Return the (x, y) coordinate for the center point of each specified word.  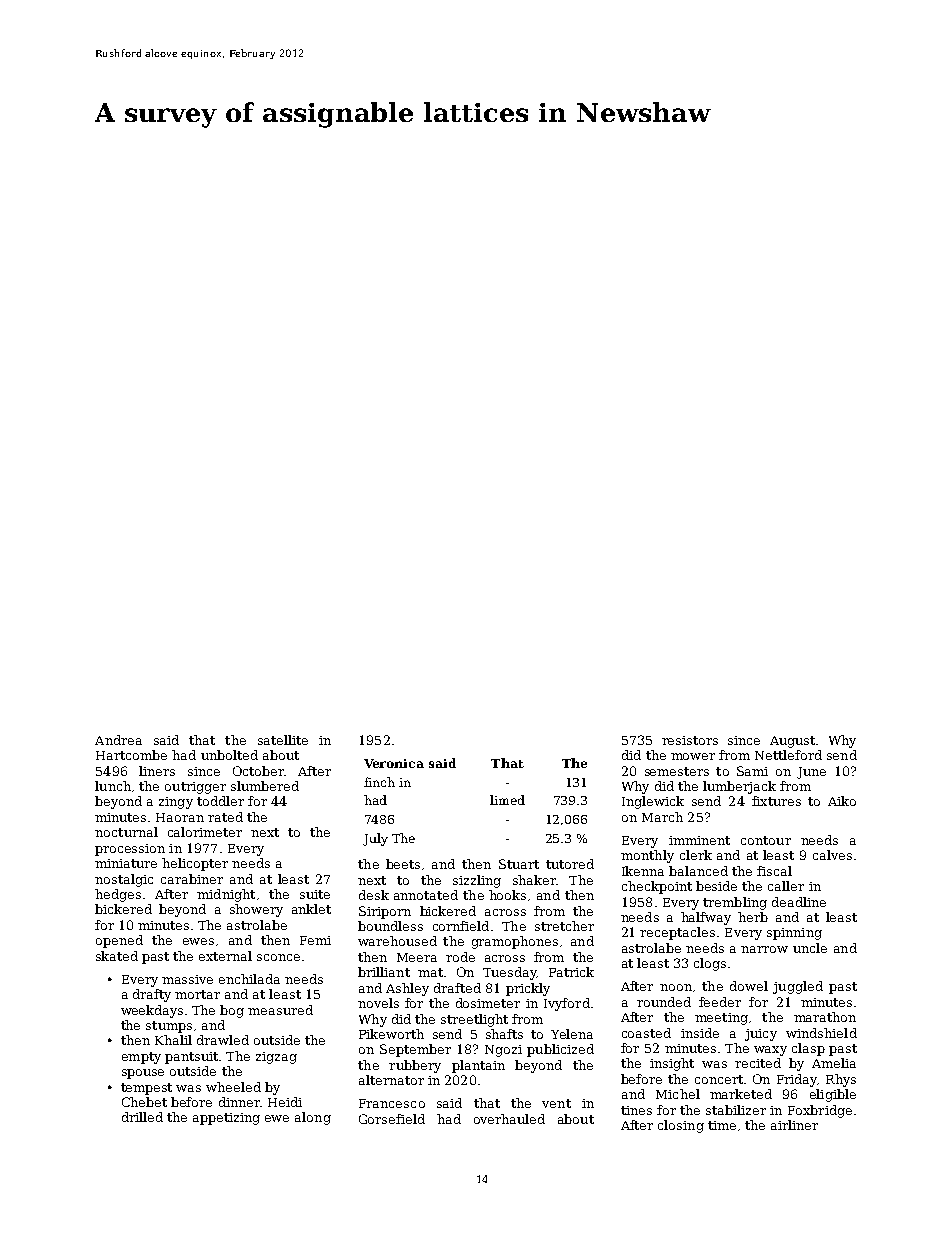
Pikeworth (391, 1034)
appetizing (226, 1119)
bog (232, 1011)
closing (681, 1126)
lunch (113, 786)
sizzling (477, 881)
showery (256, 910)
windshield (821, 1033)
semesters (677, 771)
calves (832, 855)
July (375, 839)
